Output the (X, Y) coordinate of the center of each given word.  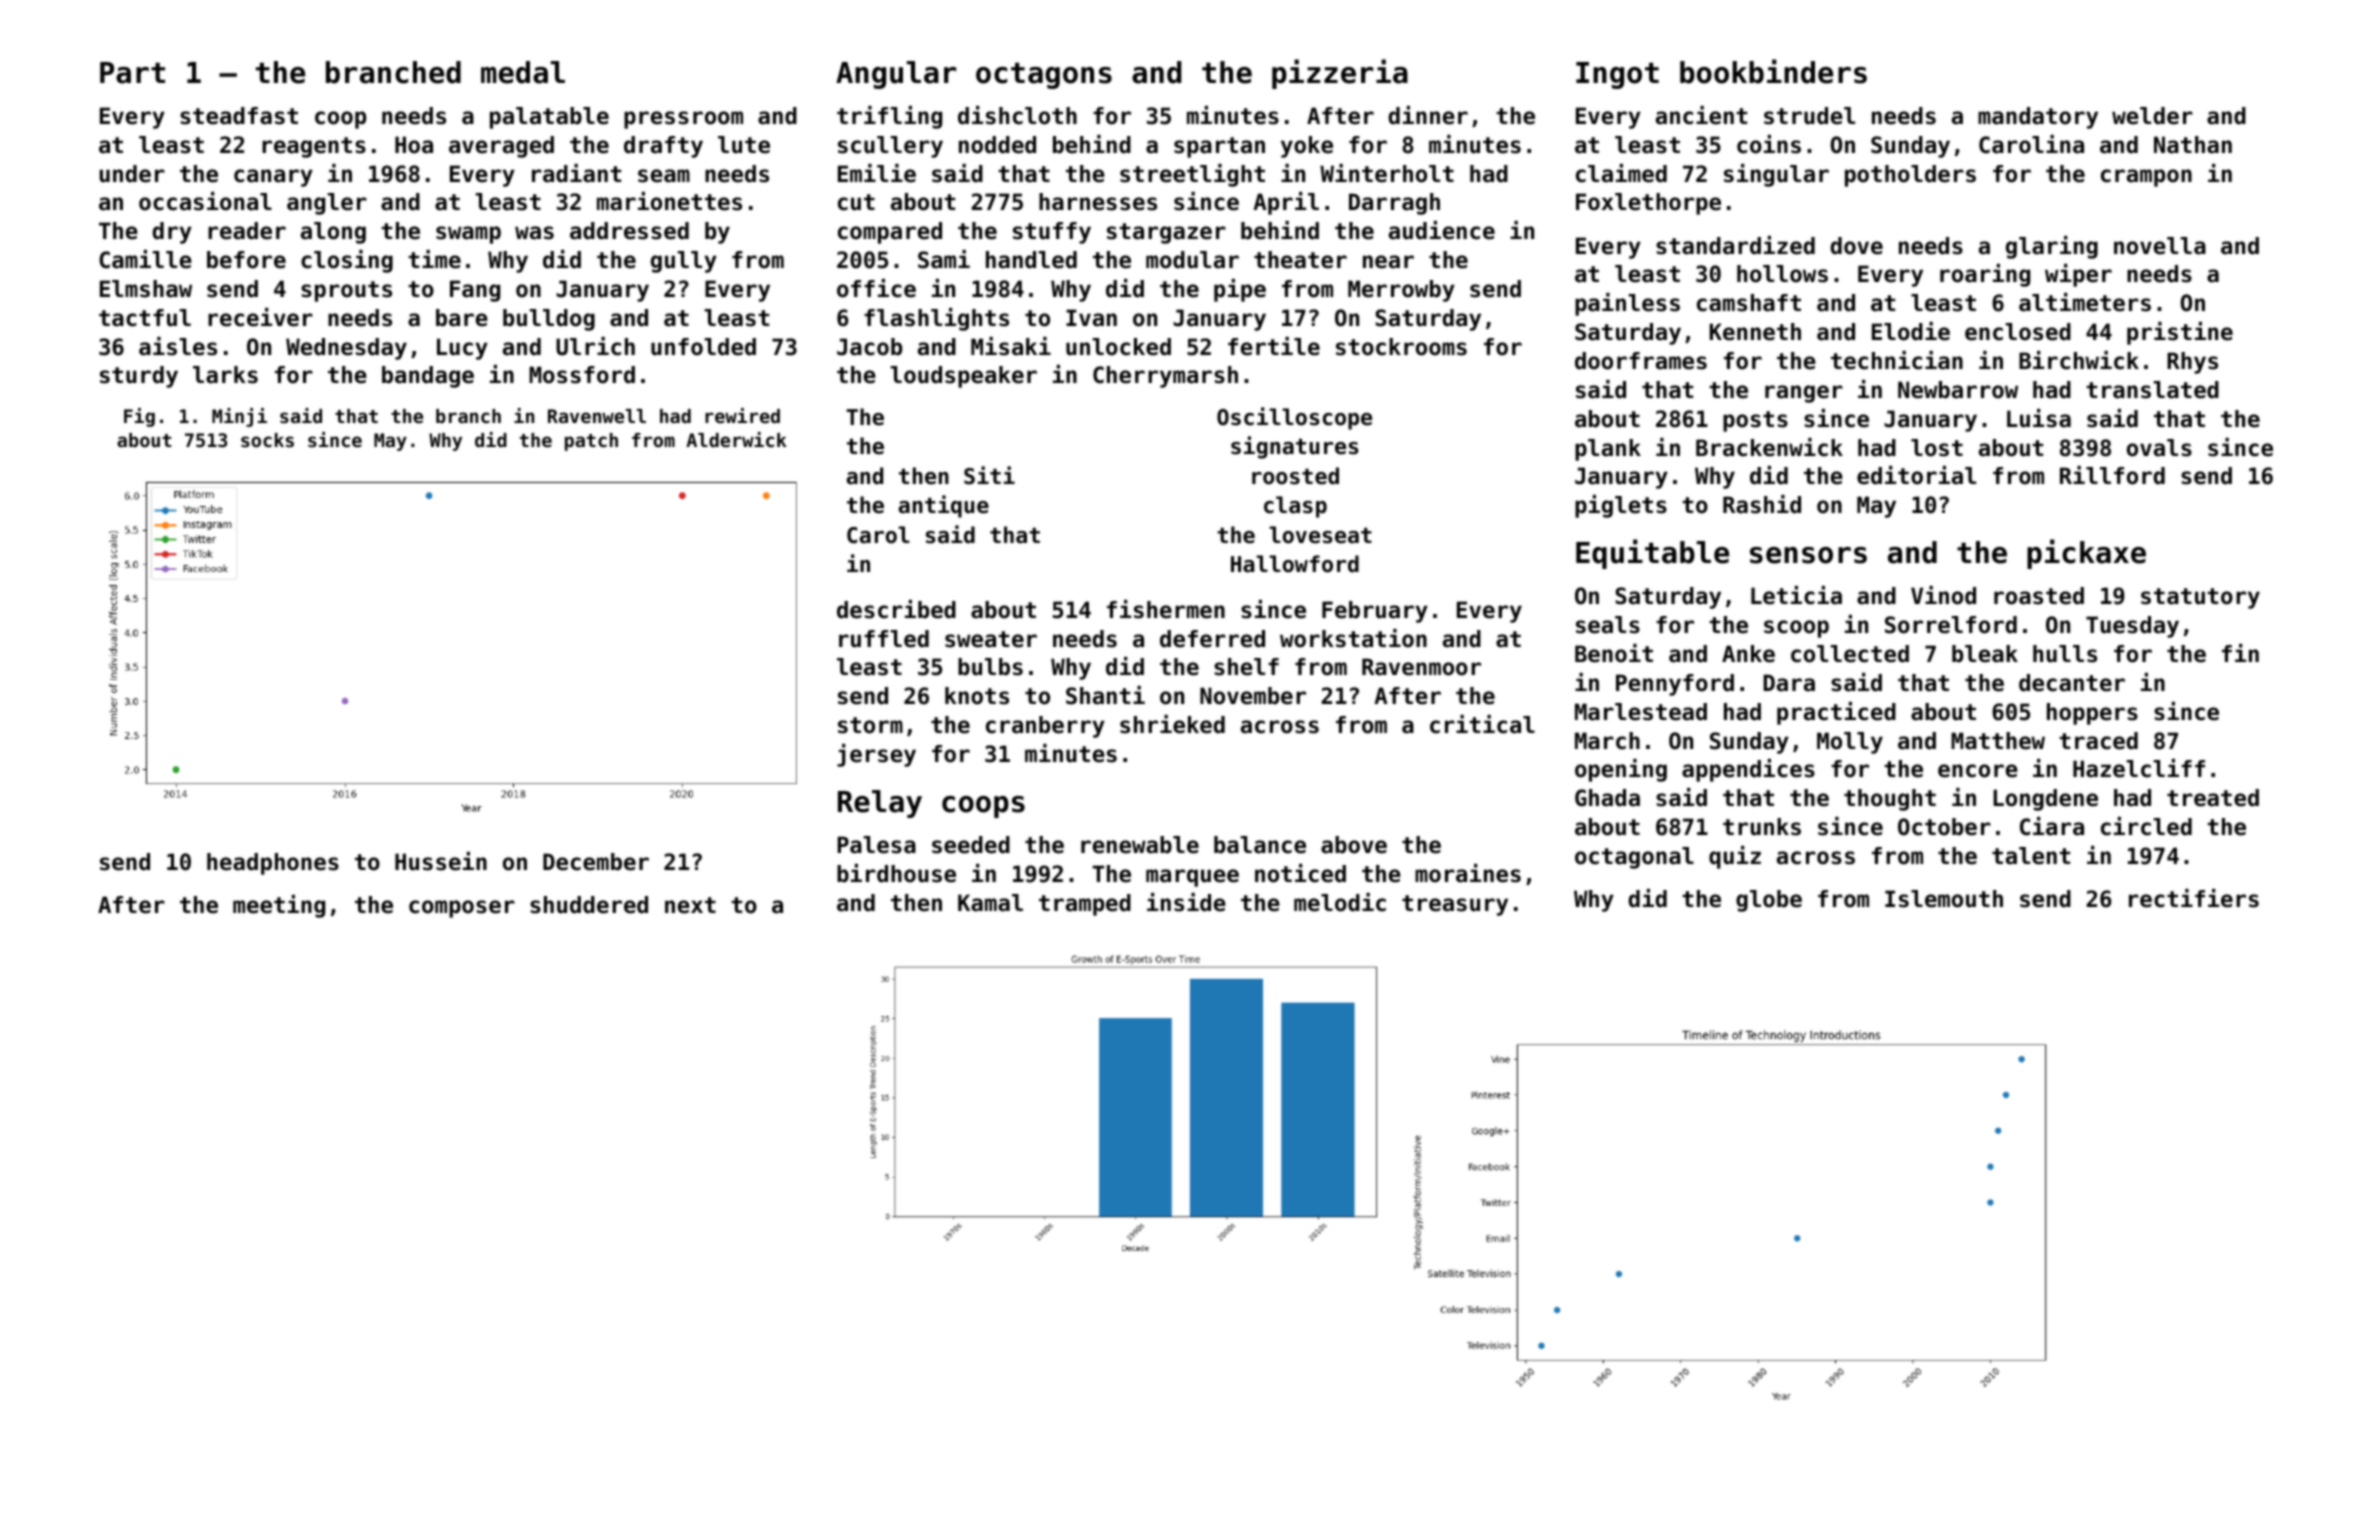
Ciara (2052, 826)
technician (1897, 360)
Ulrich (595, 346)
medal (523, 72)
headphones (273, 864)
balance (1260, 845)
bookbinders (1773, 71)
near (1388, 262)
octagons (1044, 75)
